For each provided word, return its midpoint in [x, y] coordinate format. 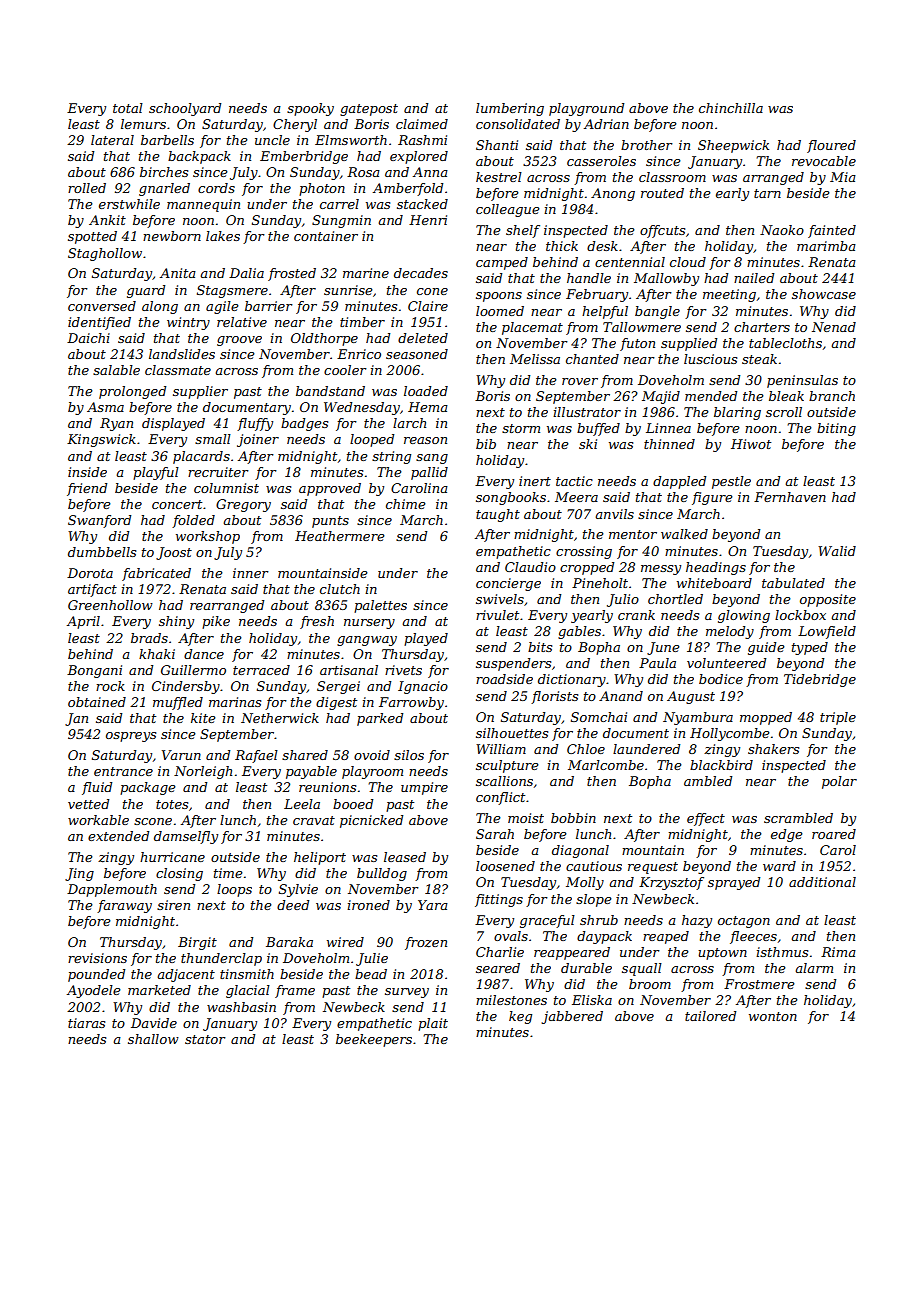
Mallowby [666, 279]
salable [116, 370]
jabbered [572, 1017]
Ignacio [423, 687]
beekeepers [374, 1040]
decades [421, 273]
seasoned [417, 354]
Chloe [586, 749]
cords [216, 188]
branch [832, 396]
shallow [153, 1039]
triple [838, 718]
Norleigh [203, 772]
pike [216, 622]
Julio [623, 600]
